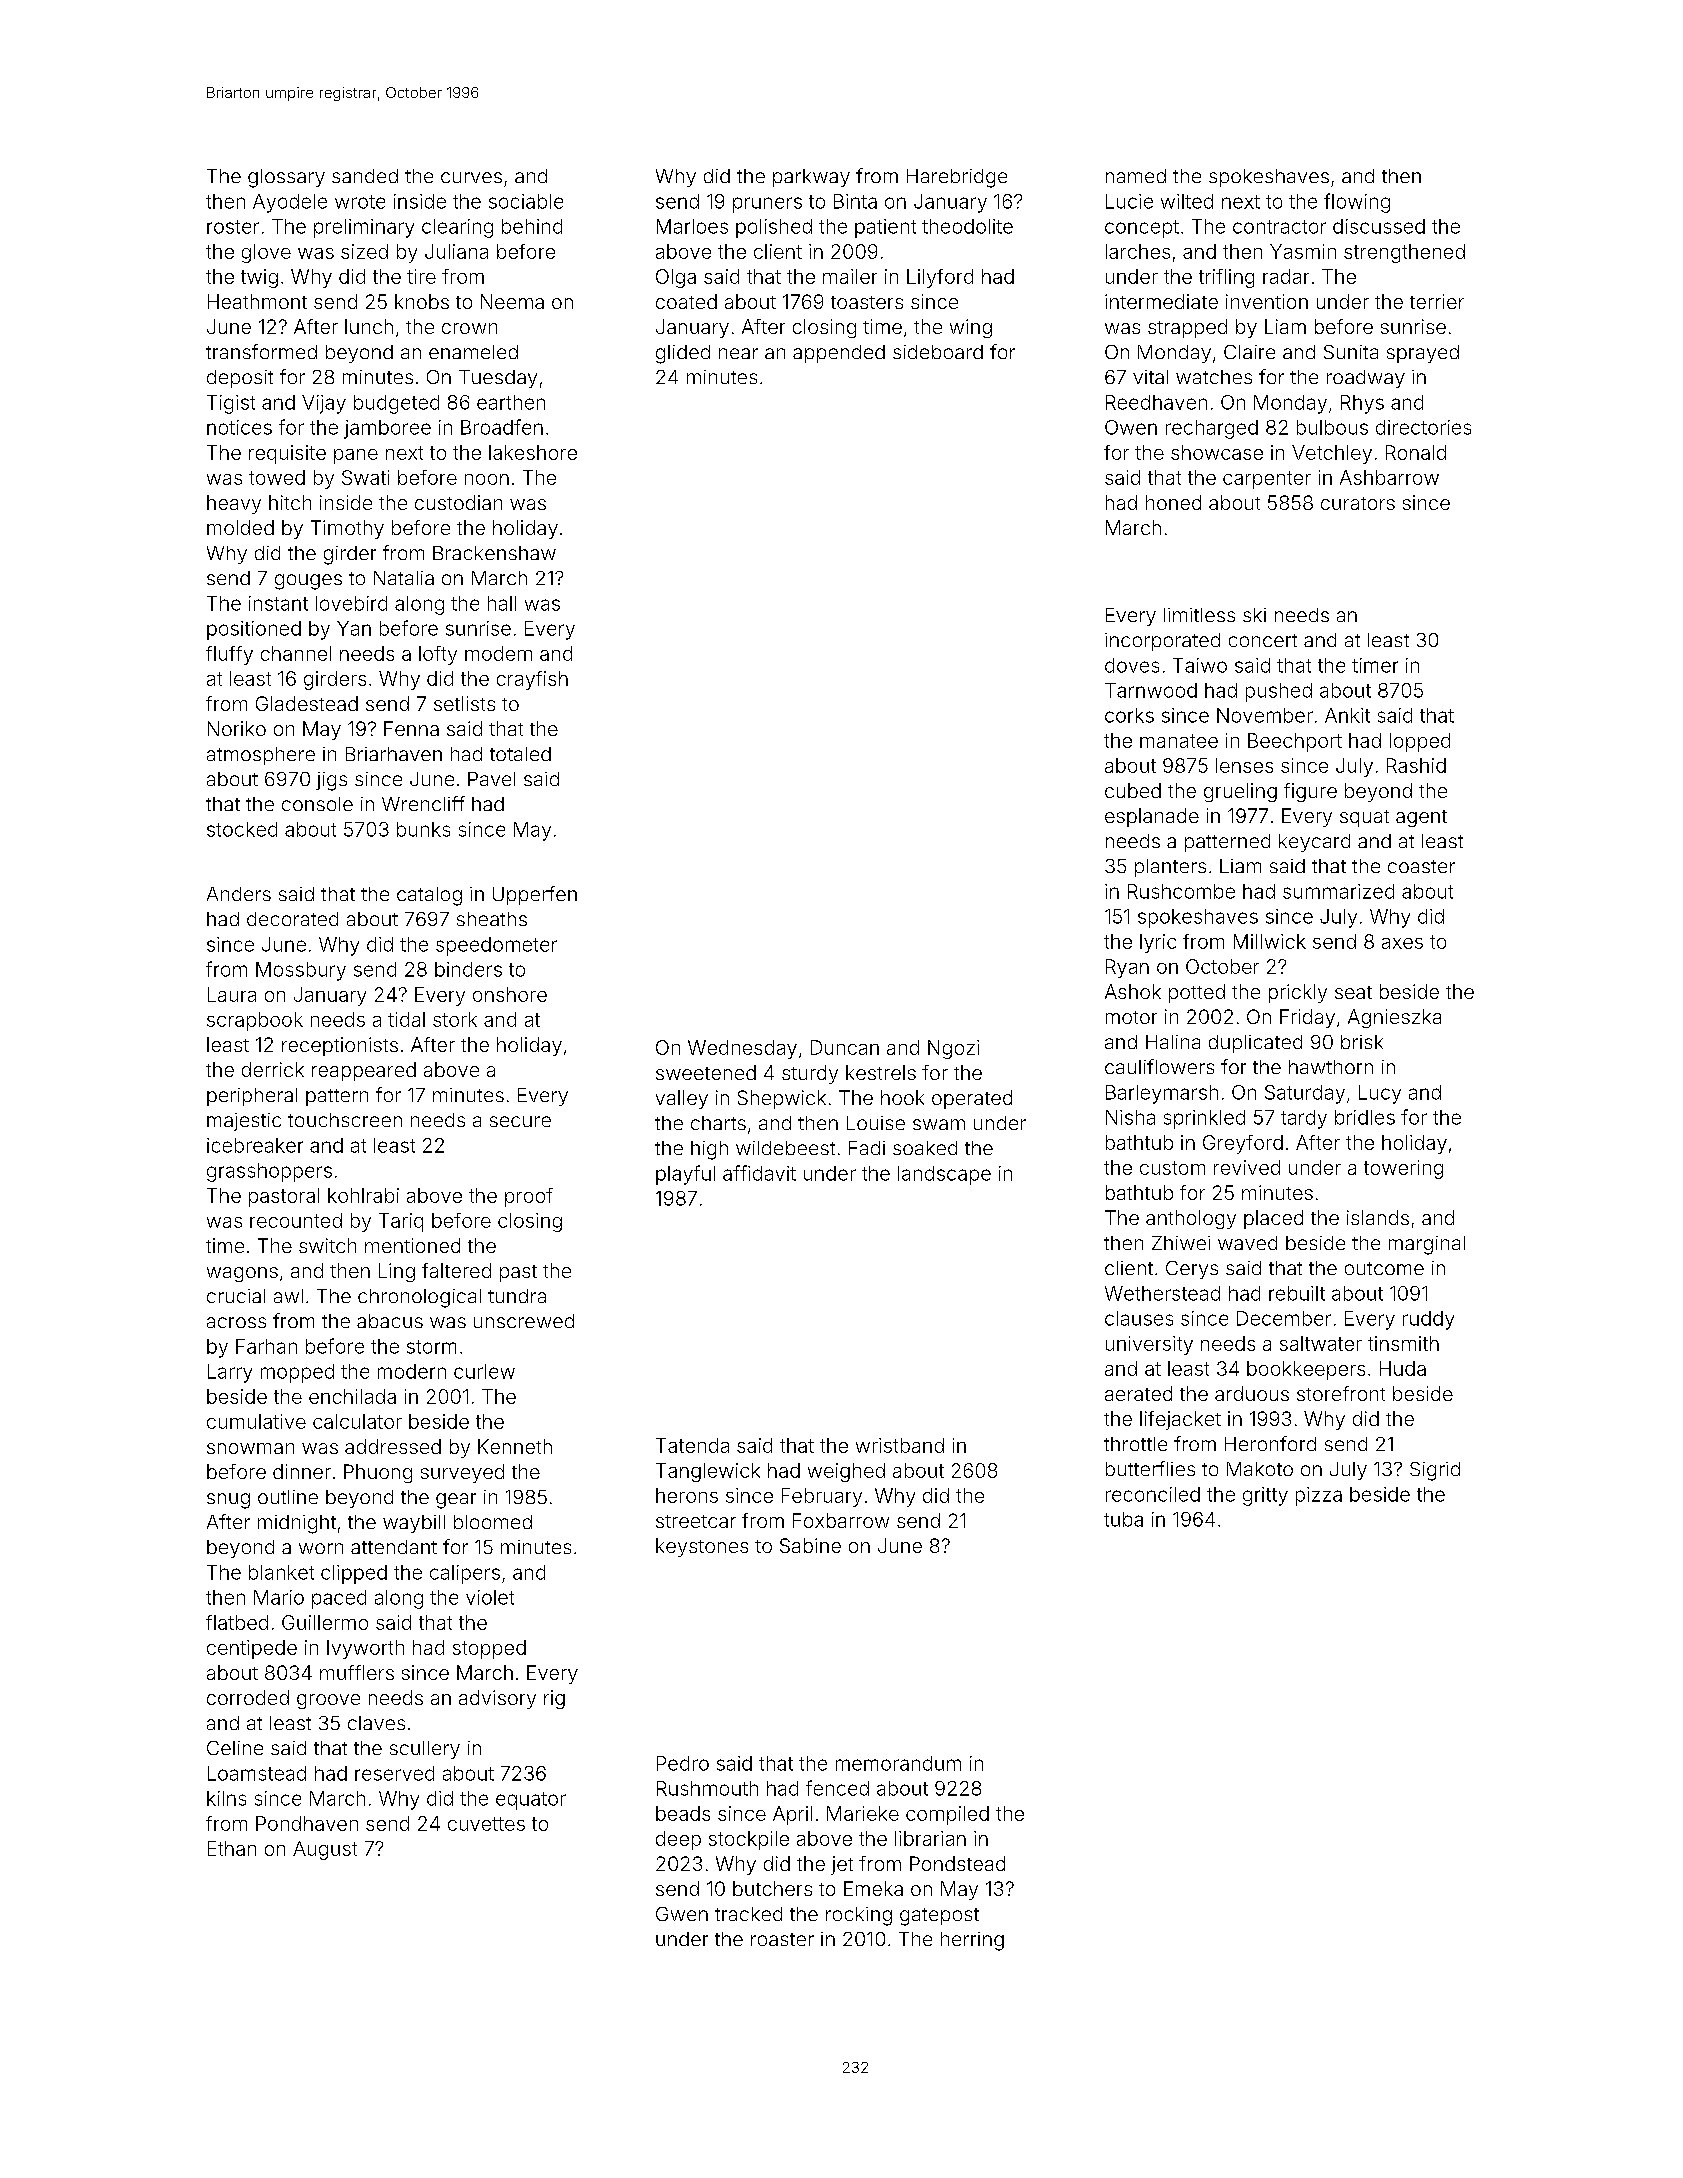 Image resolution: width=1683 pixels, height=2178 pixels. Describe the element at coordinates (900, 1445) in the image. I see `wristband` at that location.
